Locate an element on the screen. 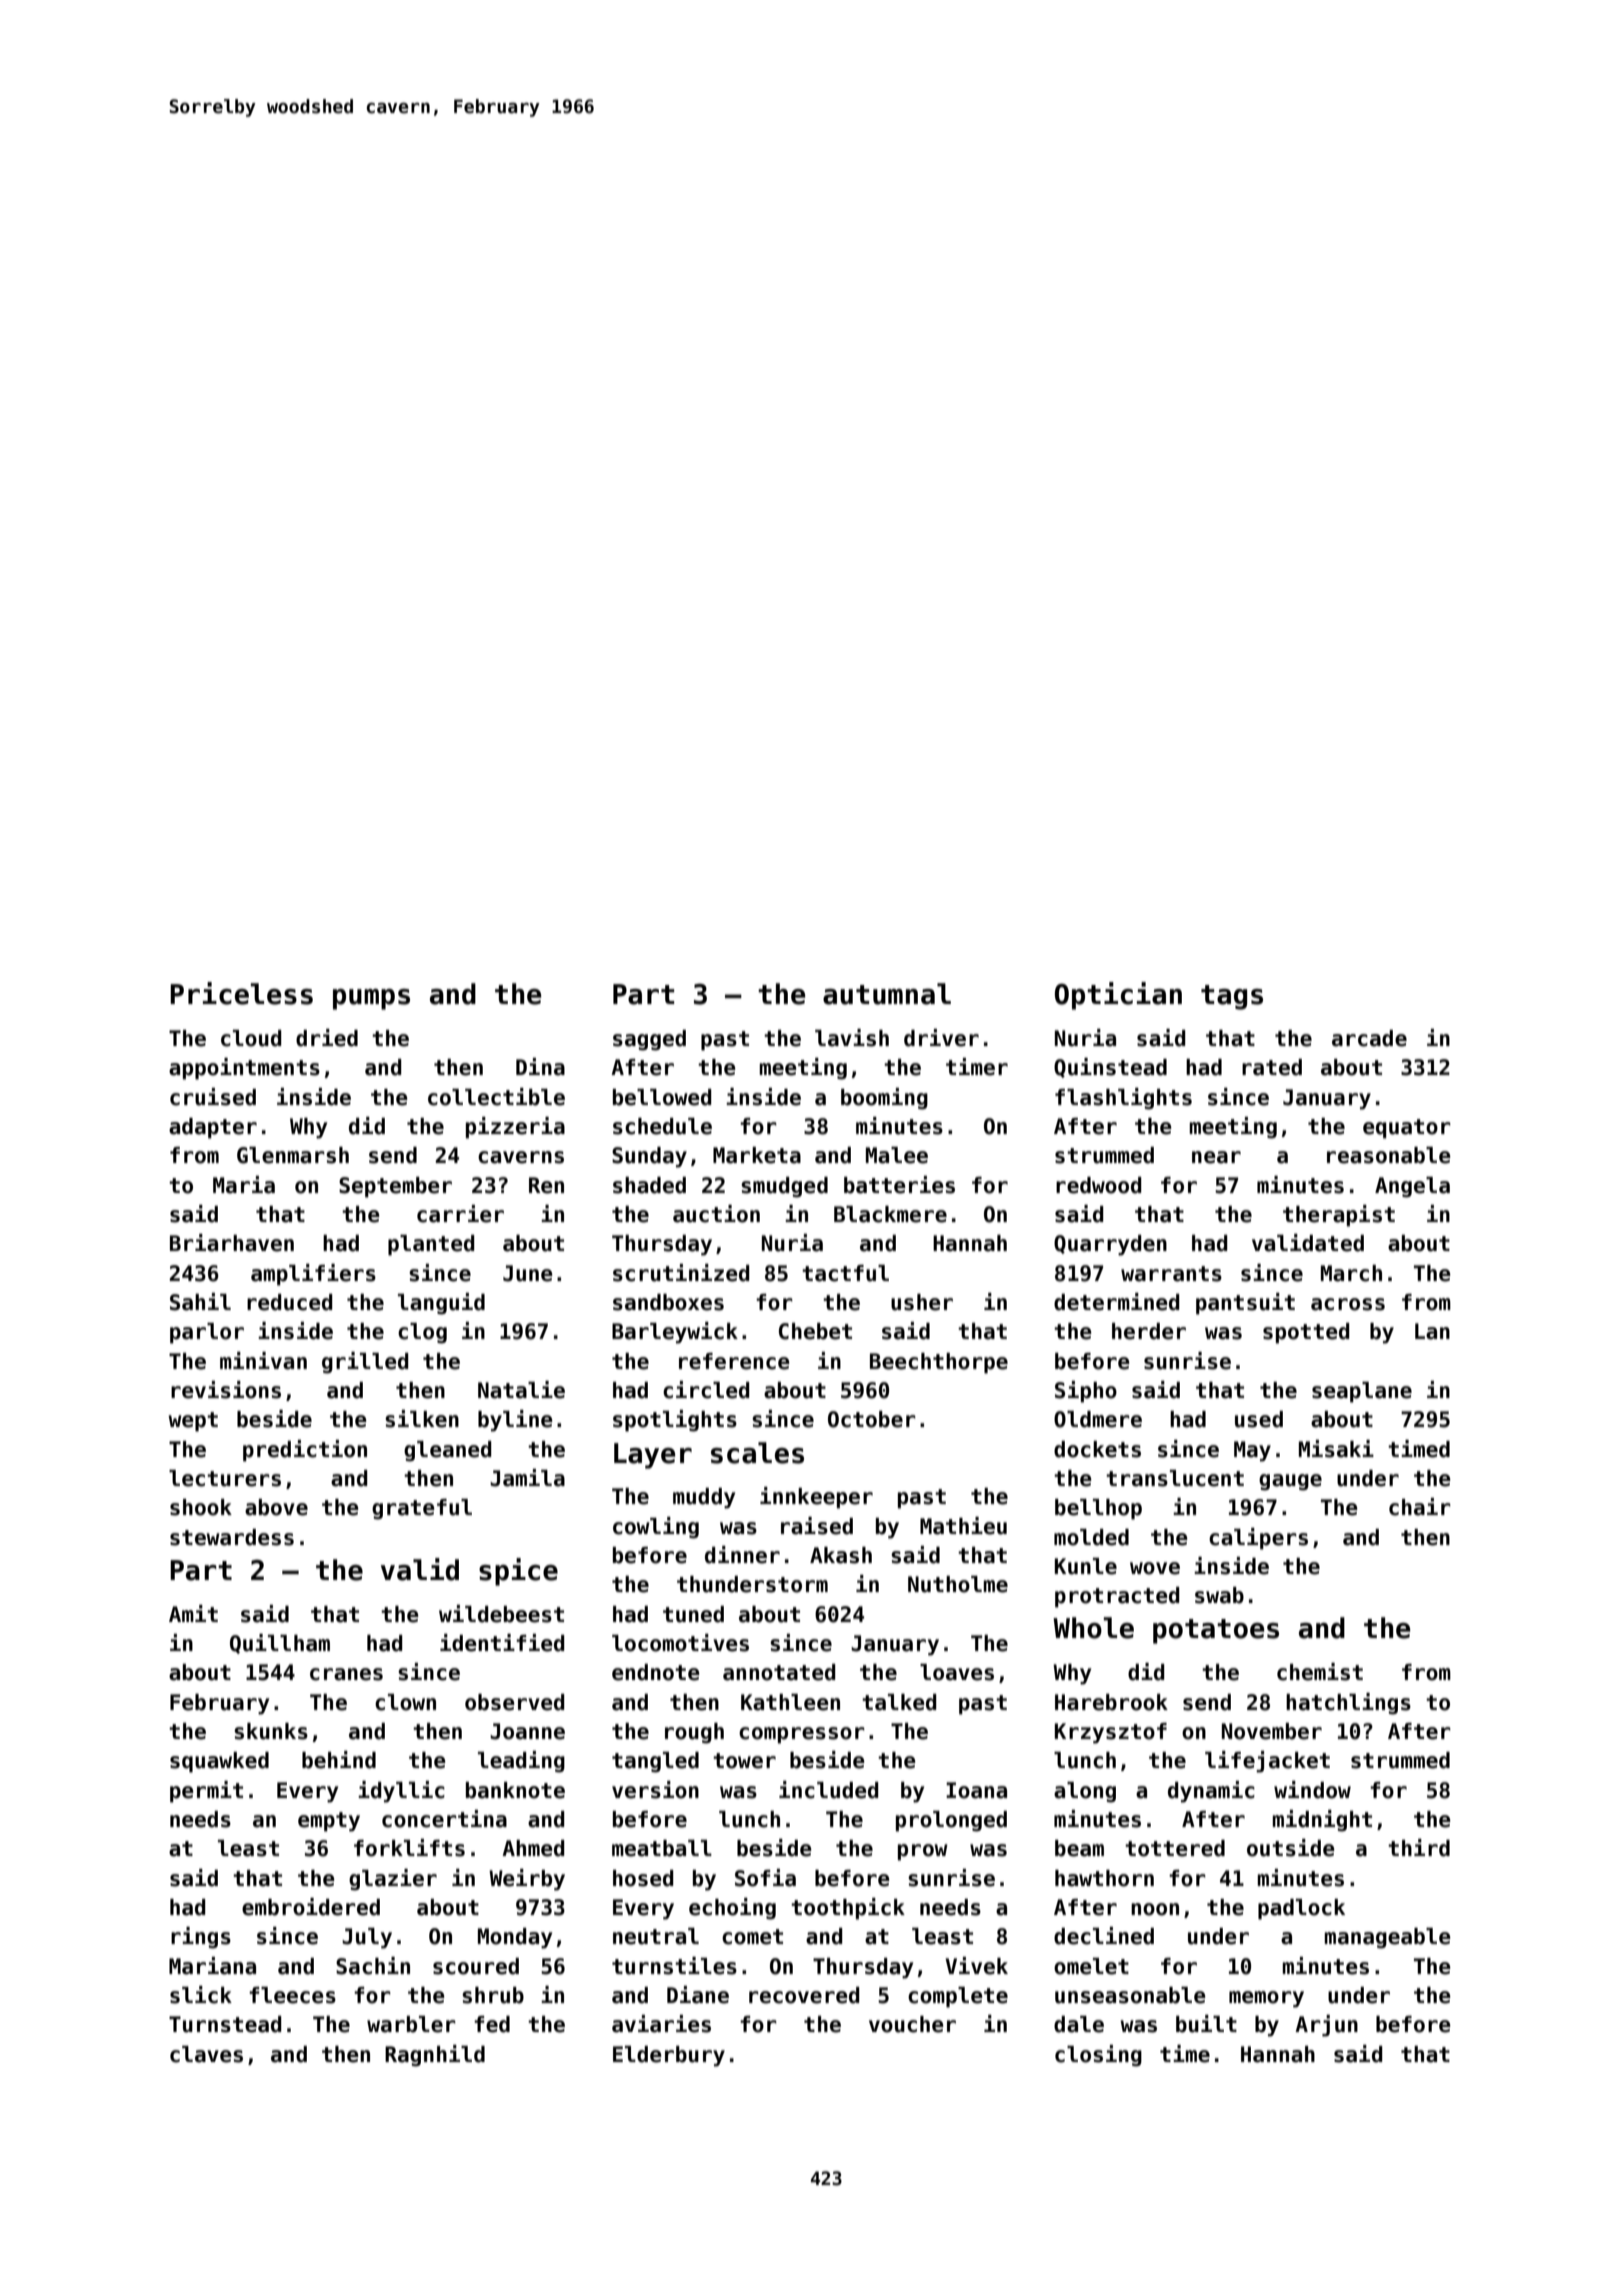 The width and height of the screenshot is (1620, 2292). meatball is located at coordinates (662, 1848).
